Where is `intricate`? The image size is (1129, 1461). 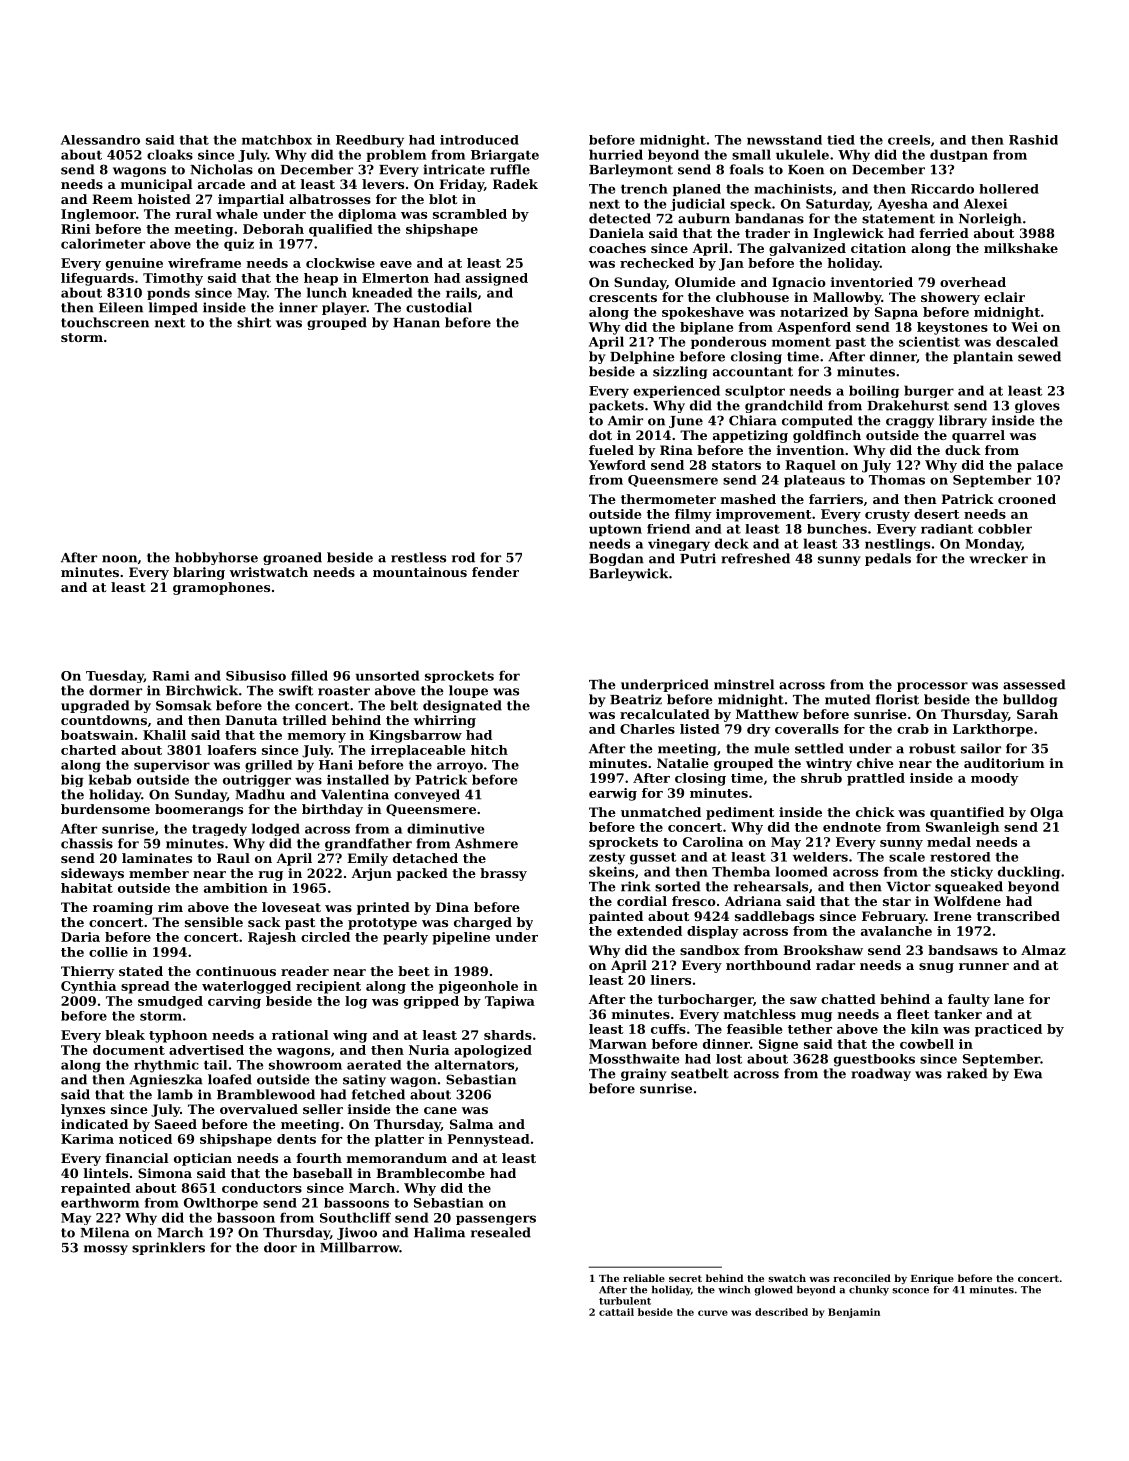
intricate is located at coordinates (454, 169).
